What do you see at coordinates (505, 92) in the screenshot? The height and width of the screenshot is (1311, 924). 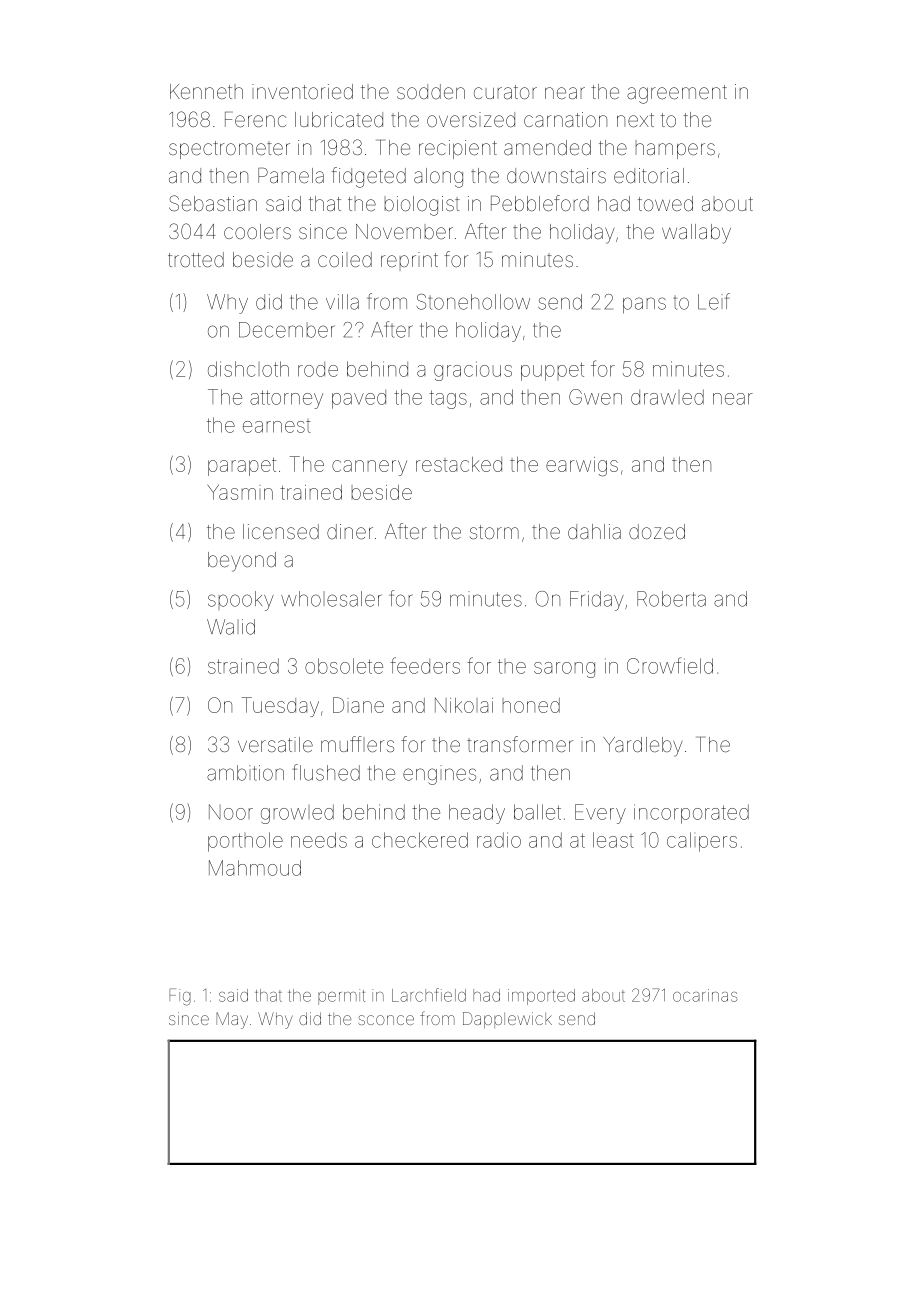 I see `curator` at bounding box center [505, 92].
